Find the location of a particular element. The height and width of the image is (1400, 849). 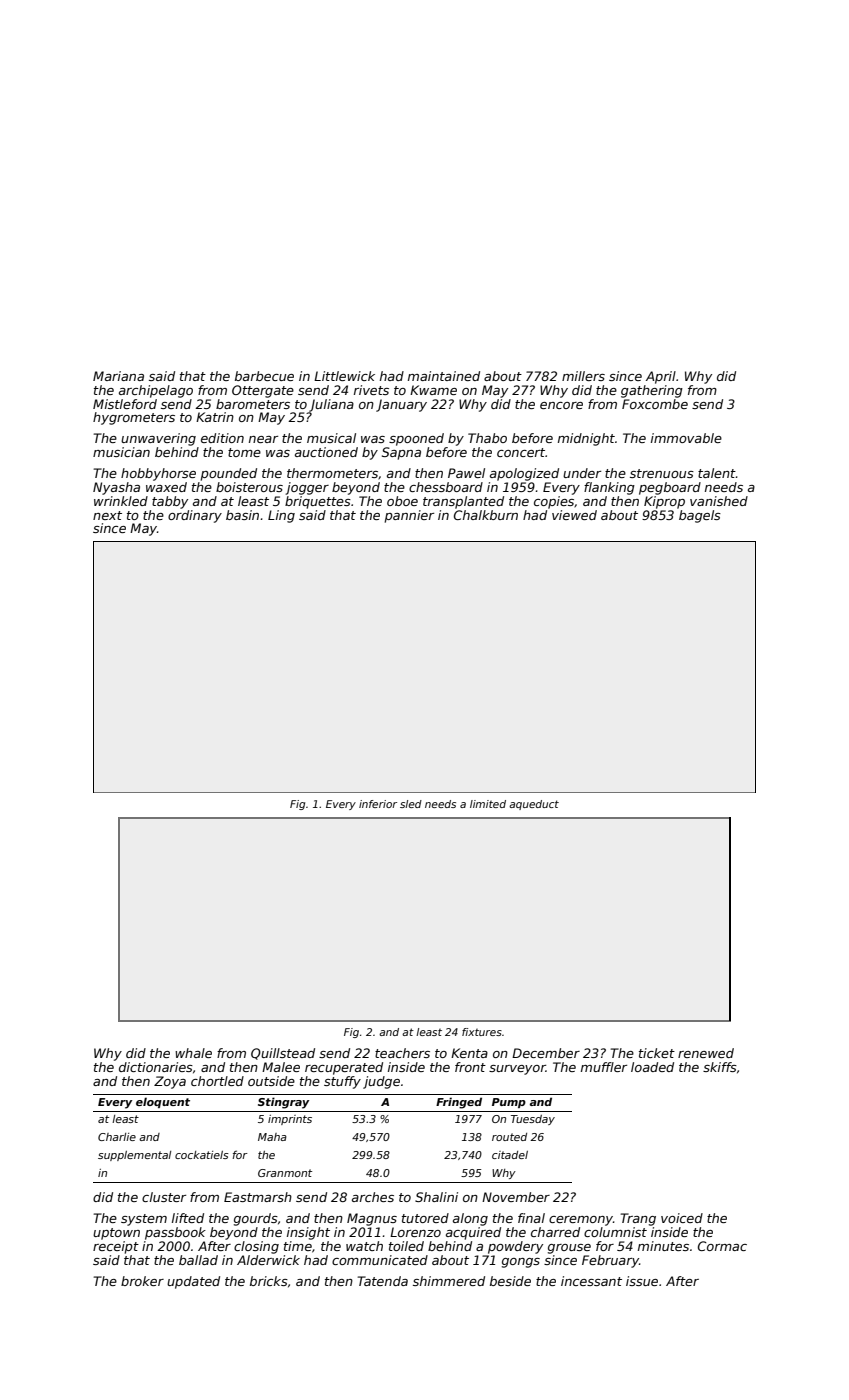

pannier is located at coordinates (409, 516).
